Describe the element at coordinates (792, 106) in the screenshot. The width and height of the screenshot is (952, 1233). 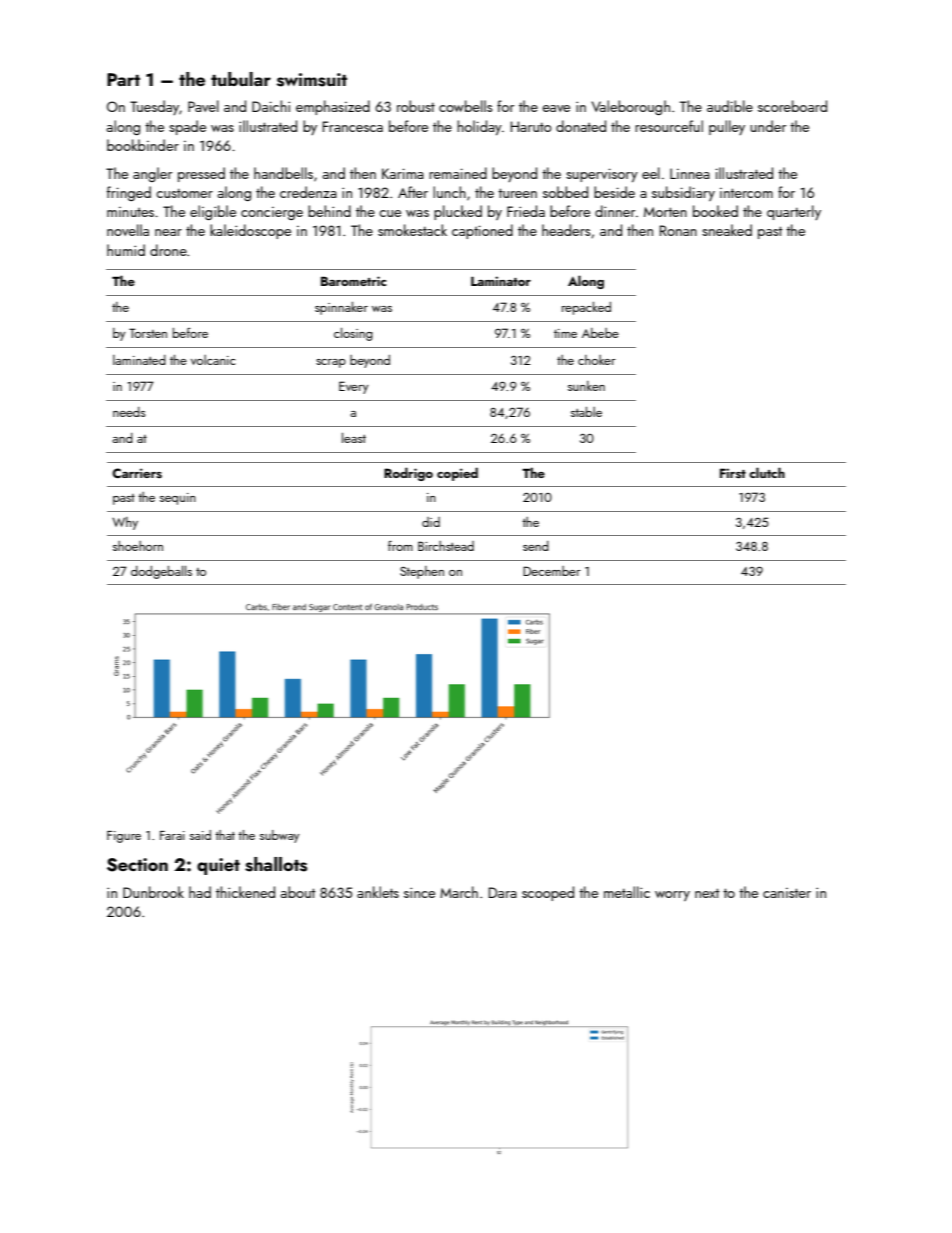
I see `scoreboard` at that location.
